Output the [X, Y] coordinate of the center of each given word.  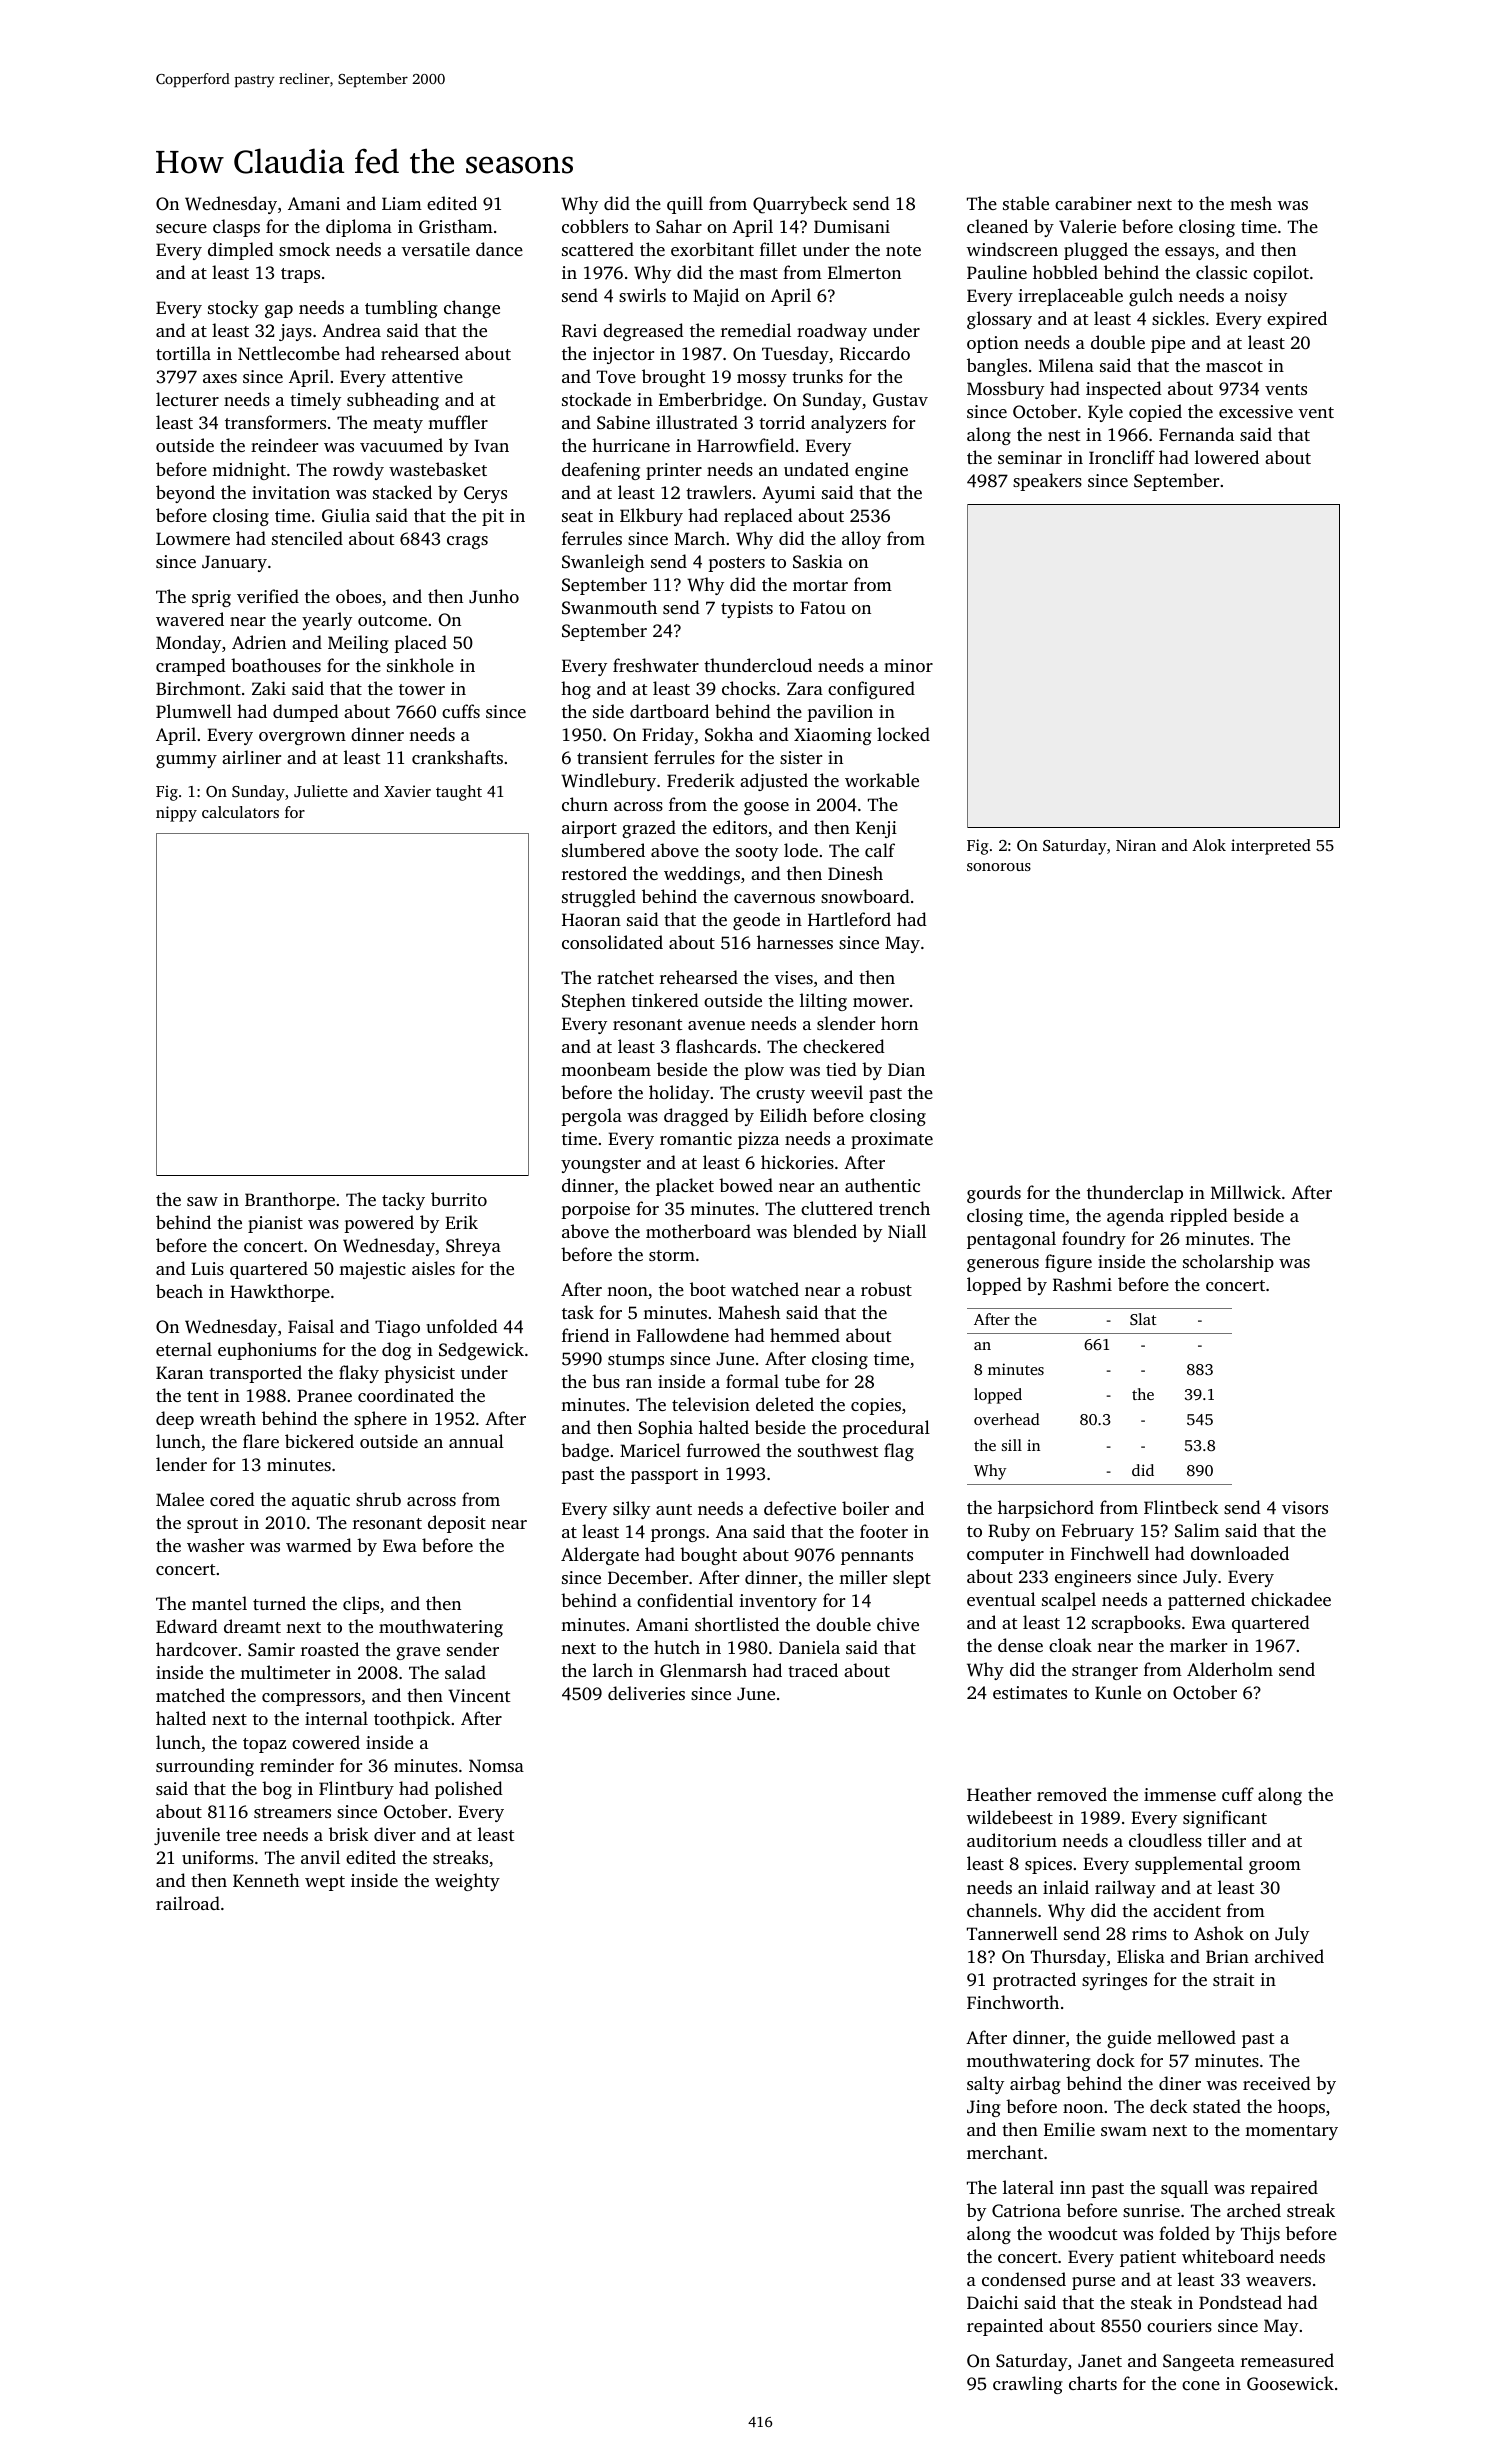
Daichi [992, 2302]
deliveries [646, 1693]
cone [1201, 2385]
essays [1189, 253]
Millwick [1246, 1192]
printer [674, 471]
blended [825, 1231]
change [472, 309]
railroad [188, 1903]
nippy [176, 814]
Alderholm [1230, 1669]
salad [465, 1672]
